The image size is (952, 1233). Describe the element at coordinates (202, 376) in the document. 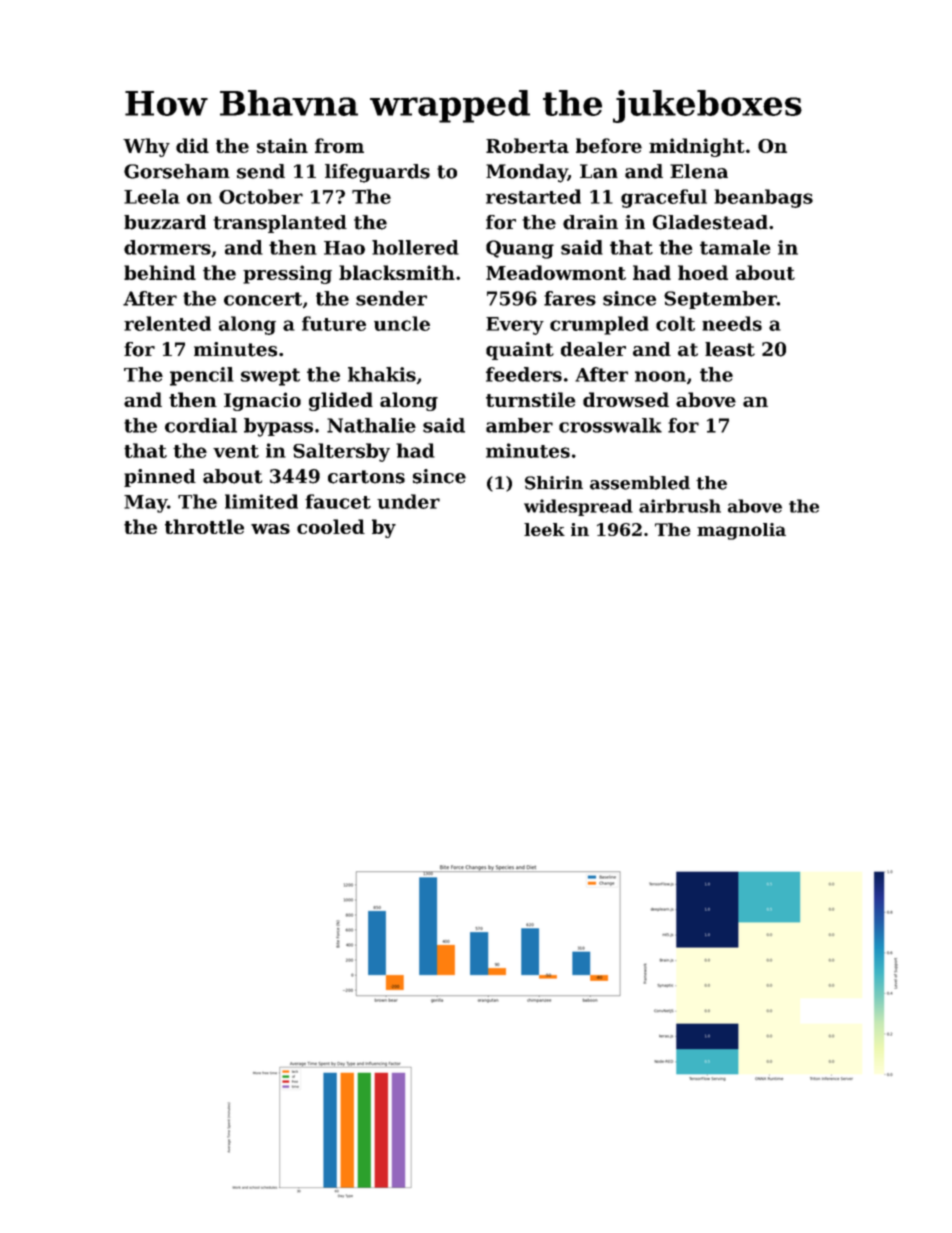

I see `pencil` at that location.
